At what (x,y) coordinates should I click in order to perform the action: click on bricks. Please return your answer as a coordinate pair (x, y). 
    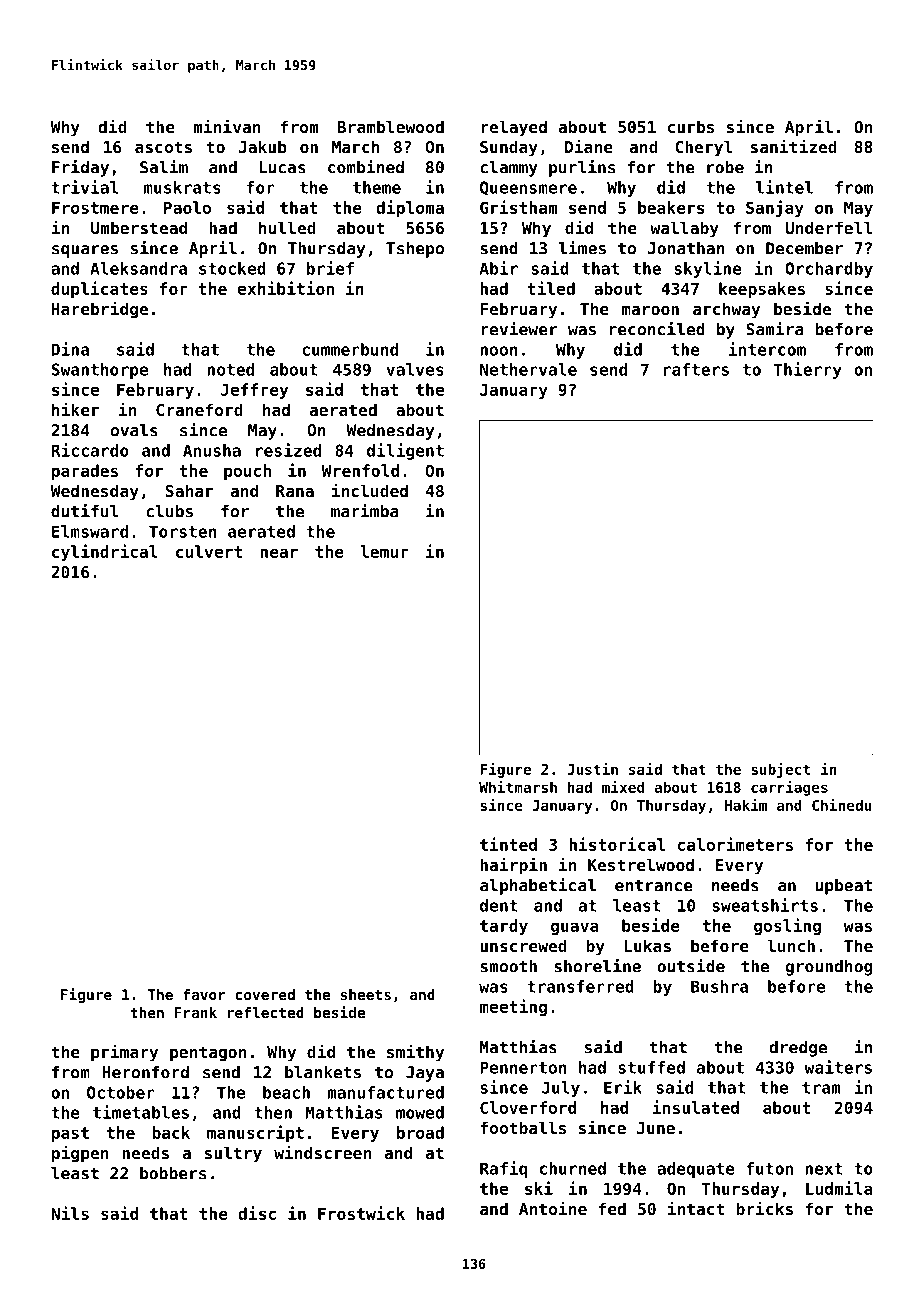
    Looking at the image, I should click on (764, 1208).
